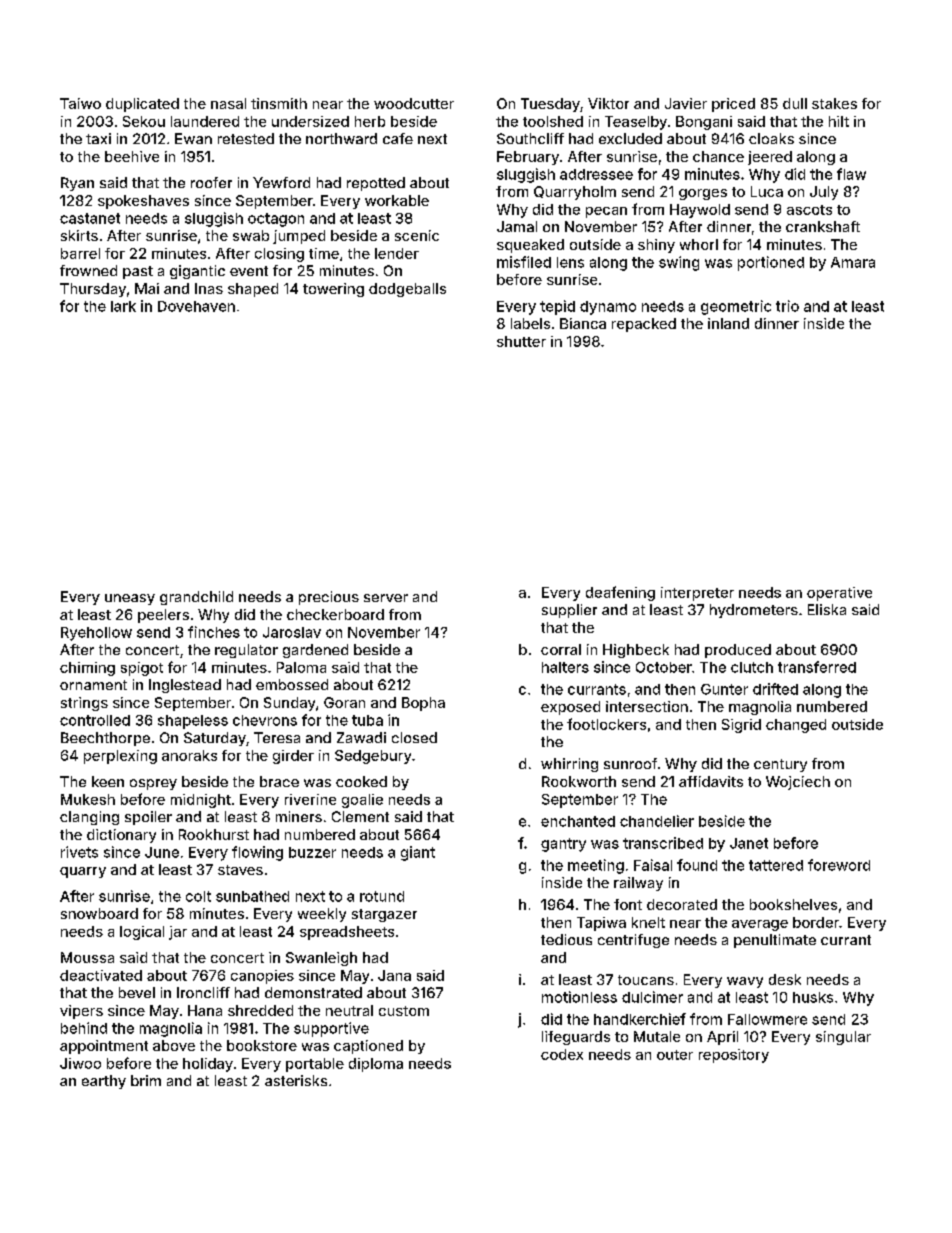  What do you see at coordinates (193, 722) in the screenshot?
I see `shapeless` at bounding box center [193, 722].
